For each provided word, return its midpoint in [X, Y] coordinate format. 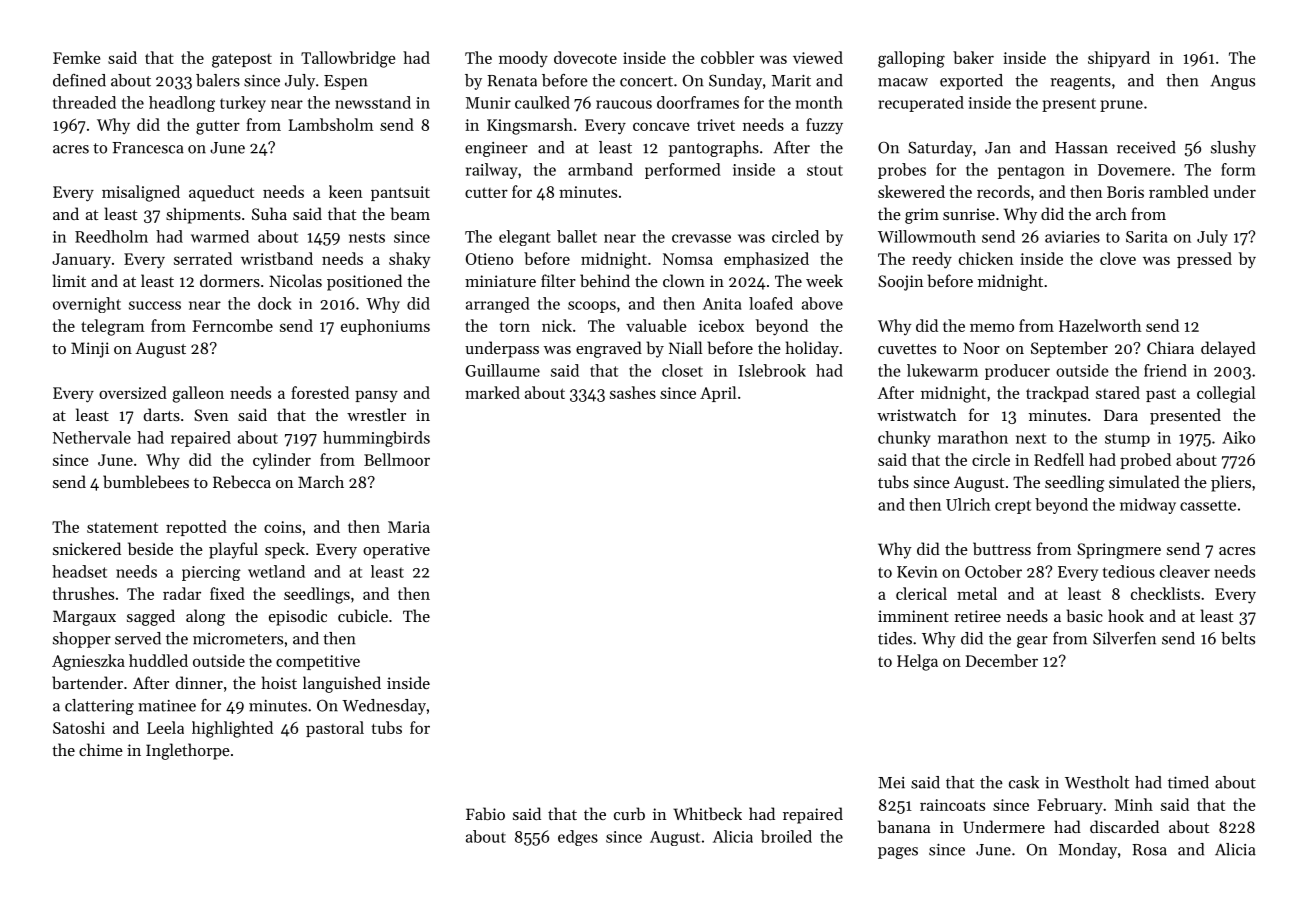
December [1002, 660]
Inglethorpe [188, 751]
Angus [1232, 82]
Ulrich [968, 504]
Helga [917, 662]
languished [342, 684]
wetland [276, 571]
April [718, 394]
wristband [277, 258]
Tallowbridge [348, 59]
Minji [90, 350]
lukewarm [942, 370]
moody [523, 59]
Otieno [489, 259]
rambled [1179, 191]
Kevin [917, 572]
